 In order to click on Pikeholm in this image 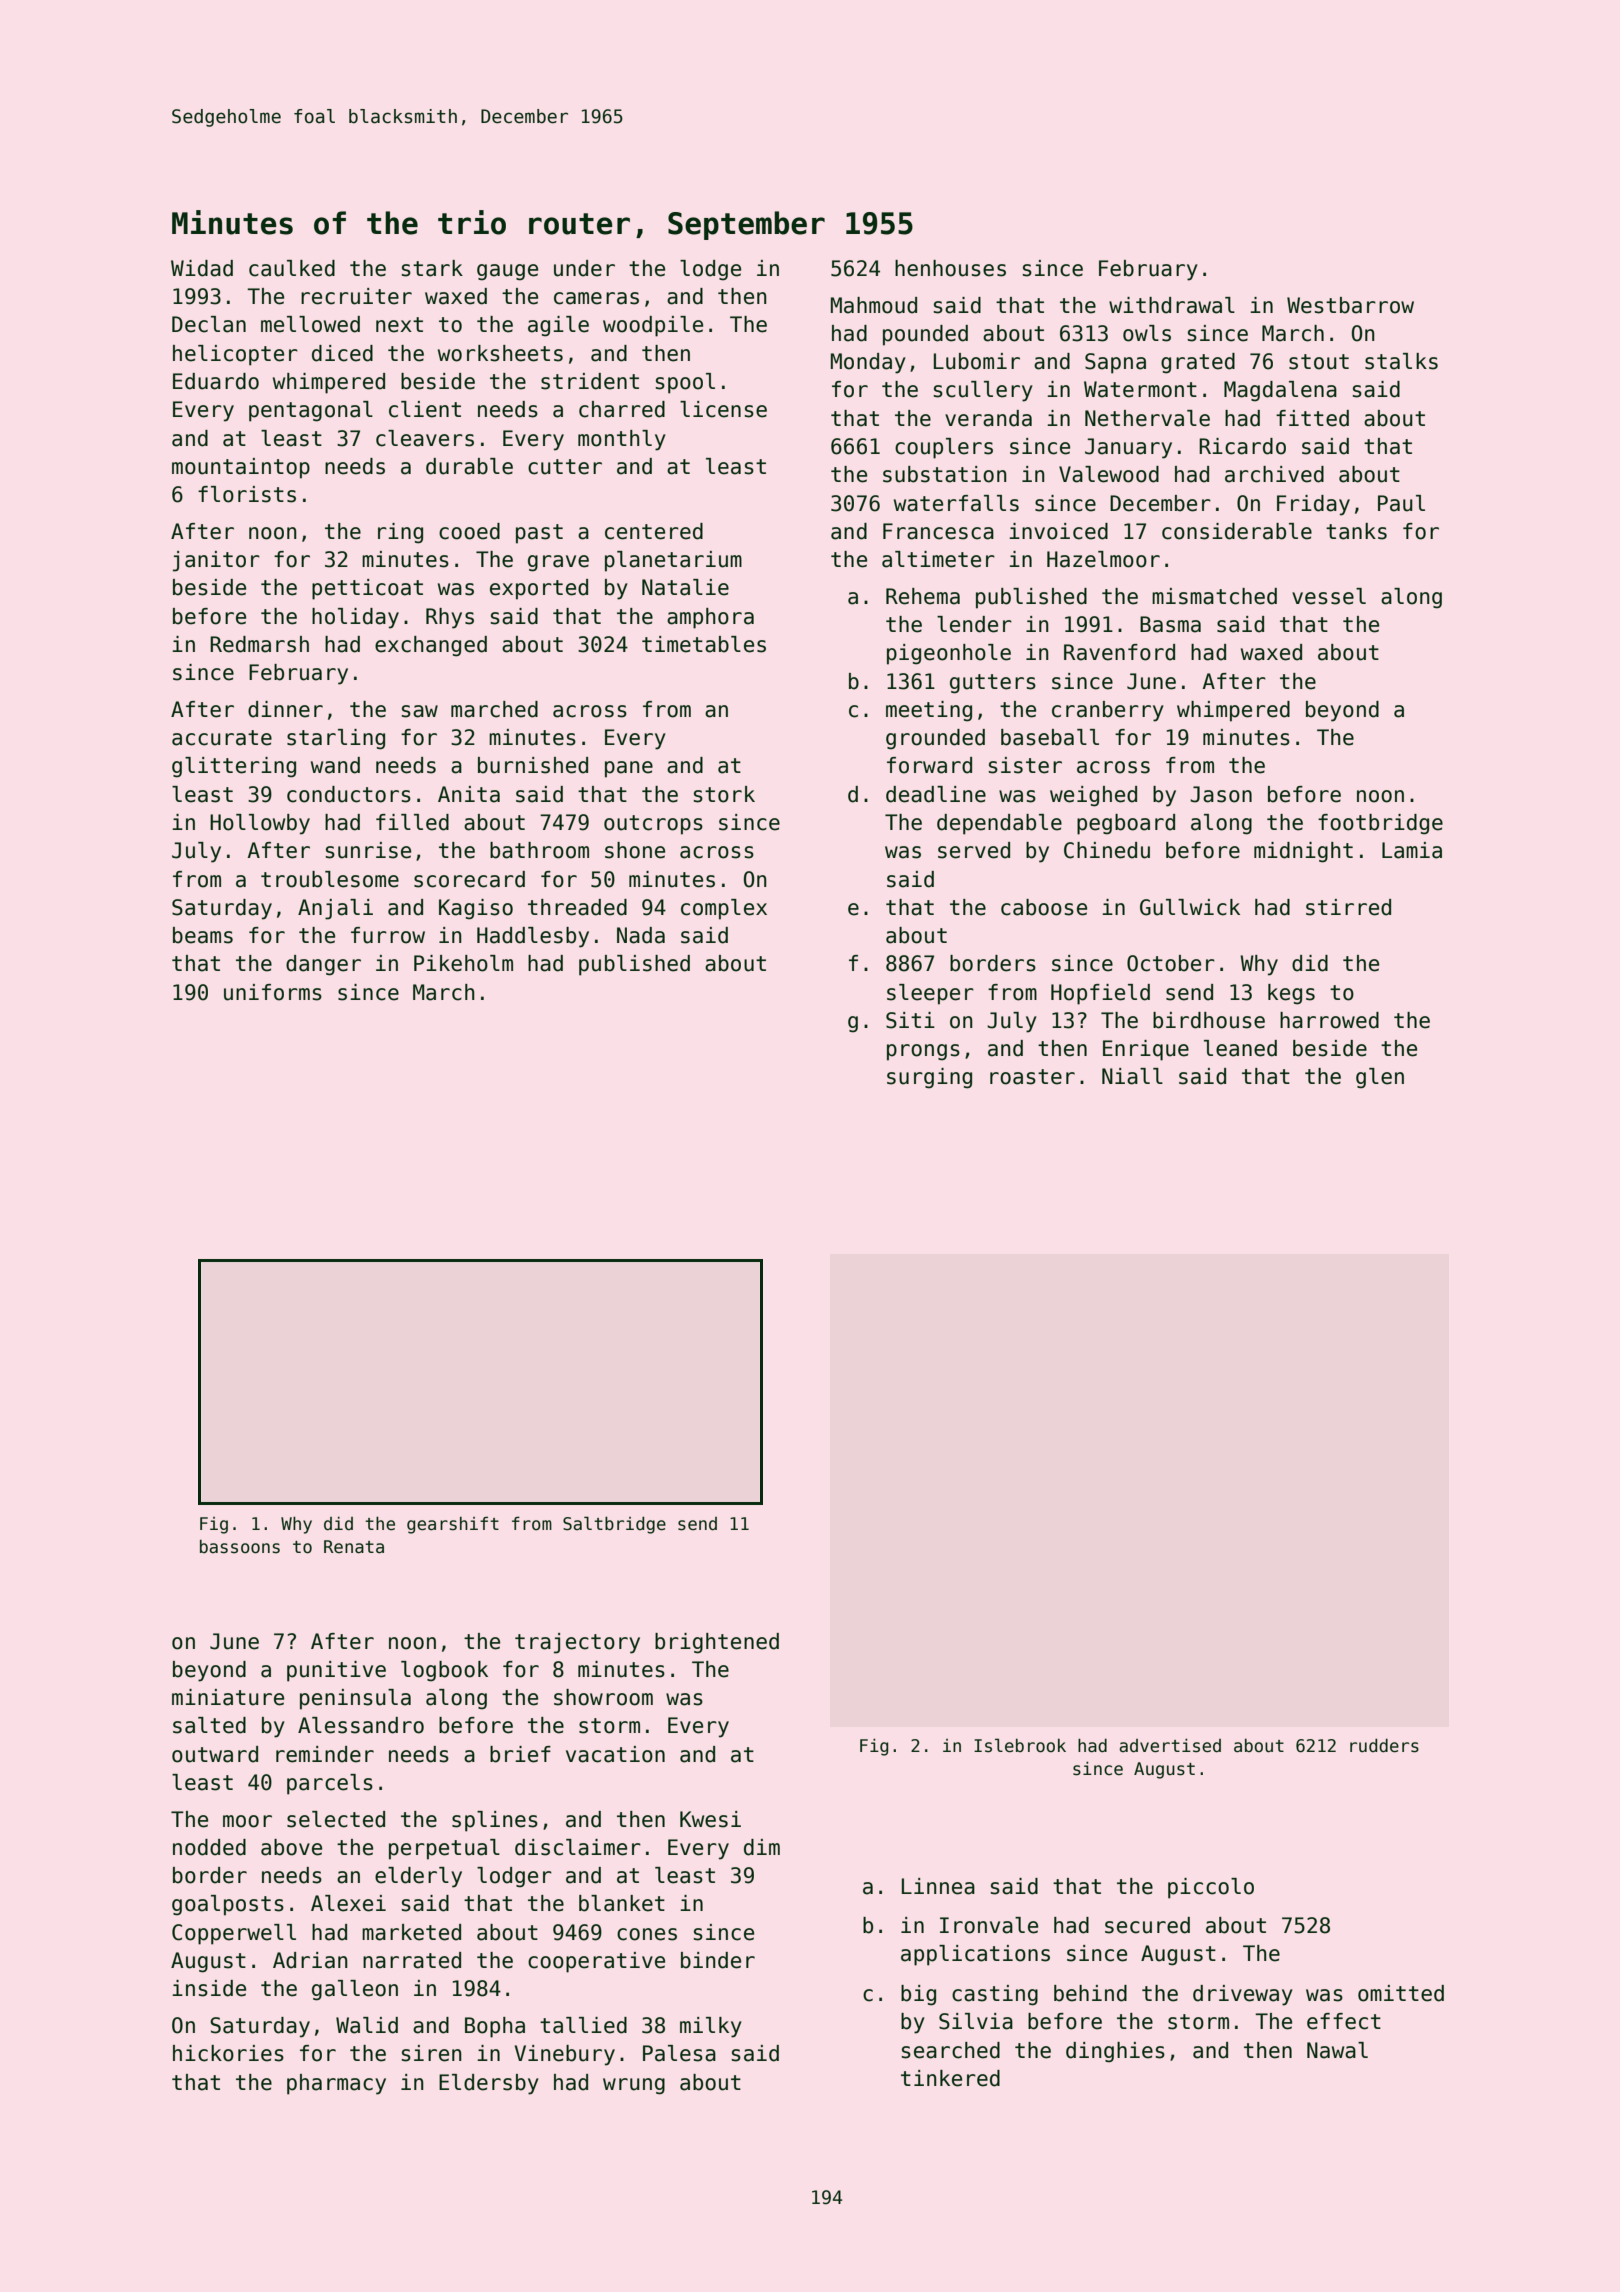, I will do `click(463, 963)`.
